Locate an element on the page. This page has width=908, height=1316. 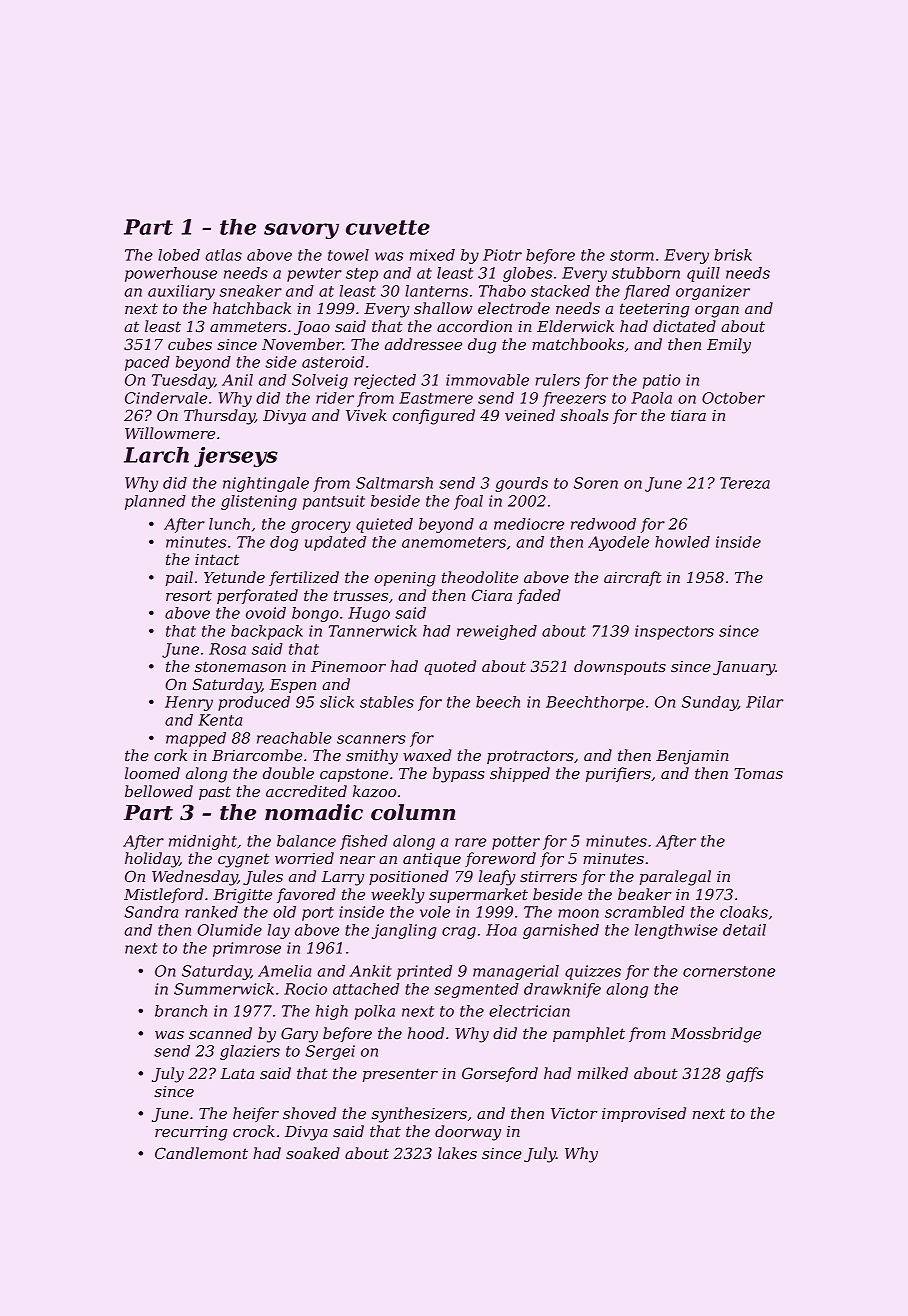
past is located at coordinates (215, 793).
